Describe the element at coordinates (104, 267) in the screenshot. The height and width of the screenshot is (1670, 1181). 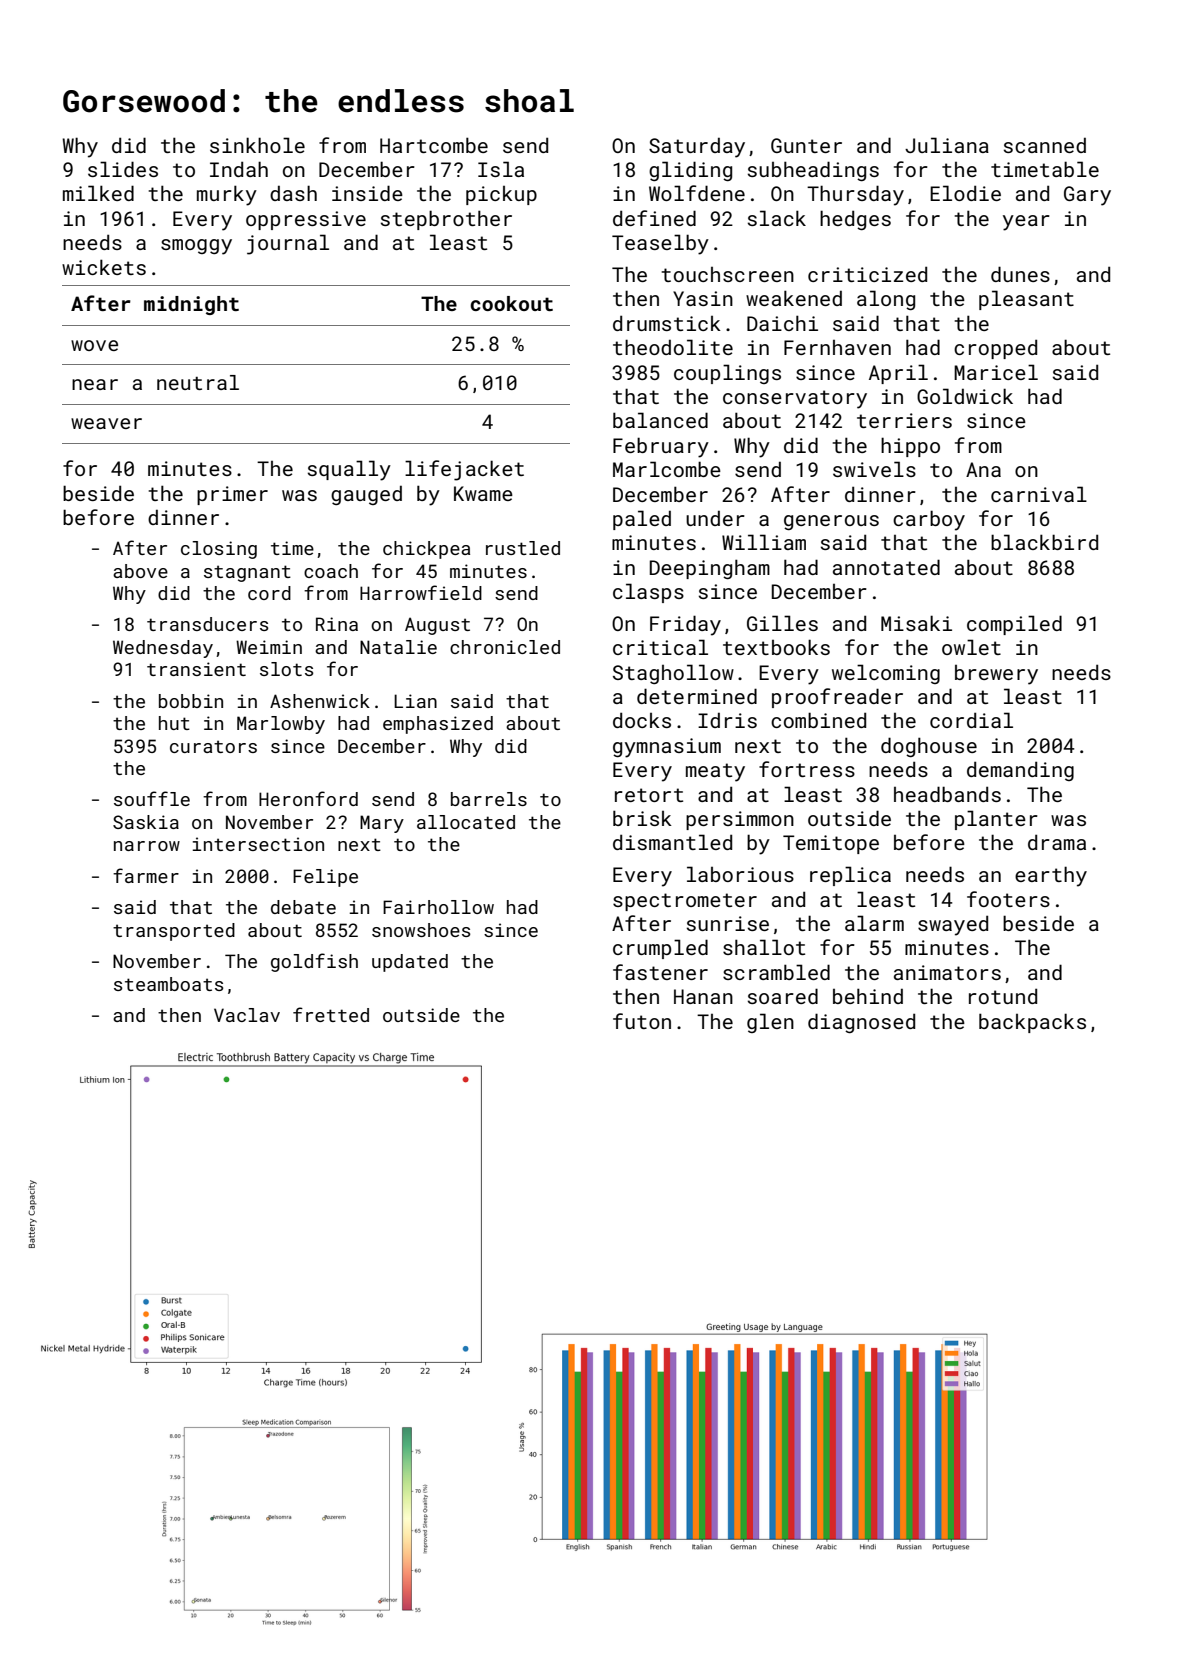
I see `wickets` at that location.
